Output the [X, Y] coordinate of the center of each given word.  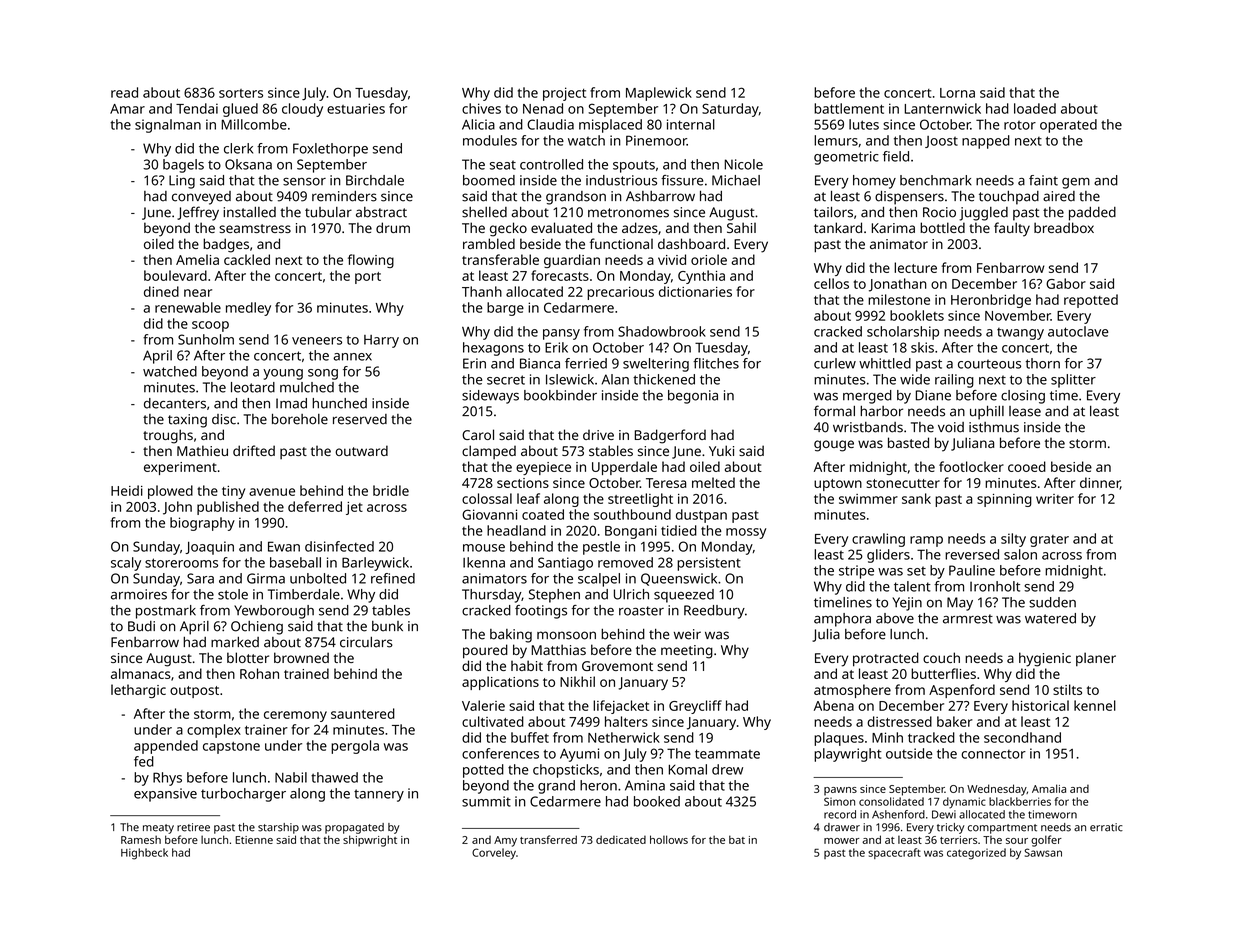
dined [161, 291]
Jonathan [898, 285]
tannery [379, 795]
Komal [688, 769]
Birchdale [375, 180]
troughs [168, 436]
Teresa [666, 483]
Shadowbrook [662, 331]
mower [841, 841]
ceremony [295, 716]
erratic [1106, 827]
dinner [1100, 483]
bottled [942, 227]
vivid [672, 259]
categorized [976, 854]
